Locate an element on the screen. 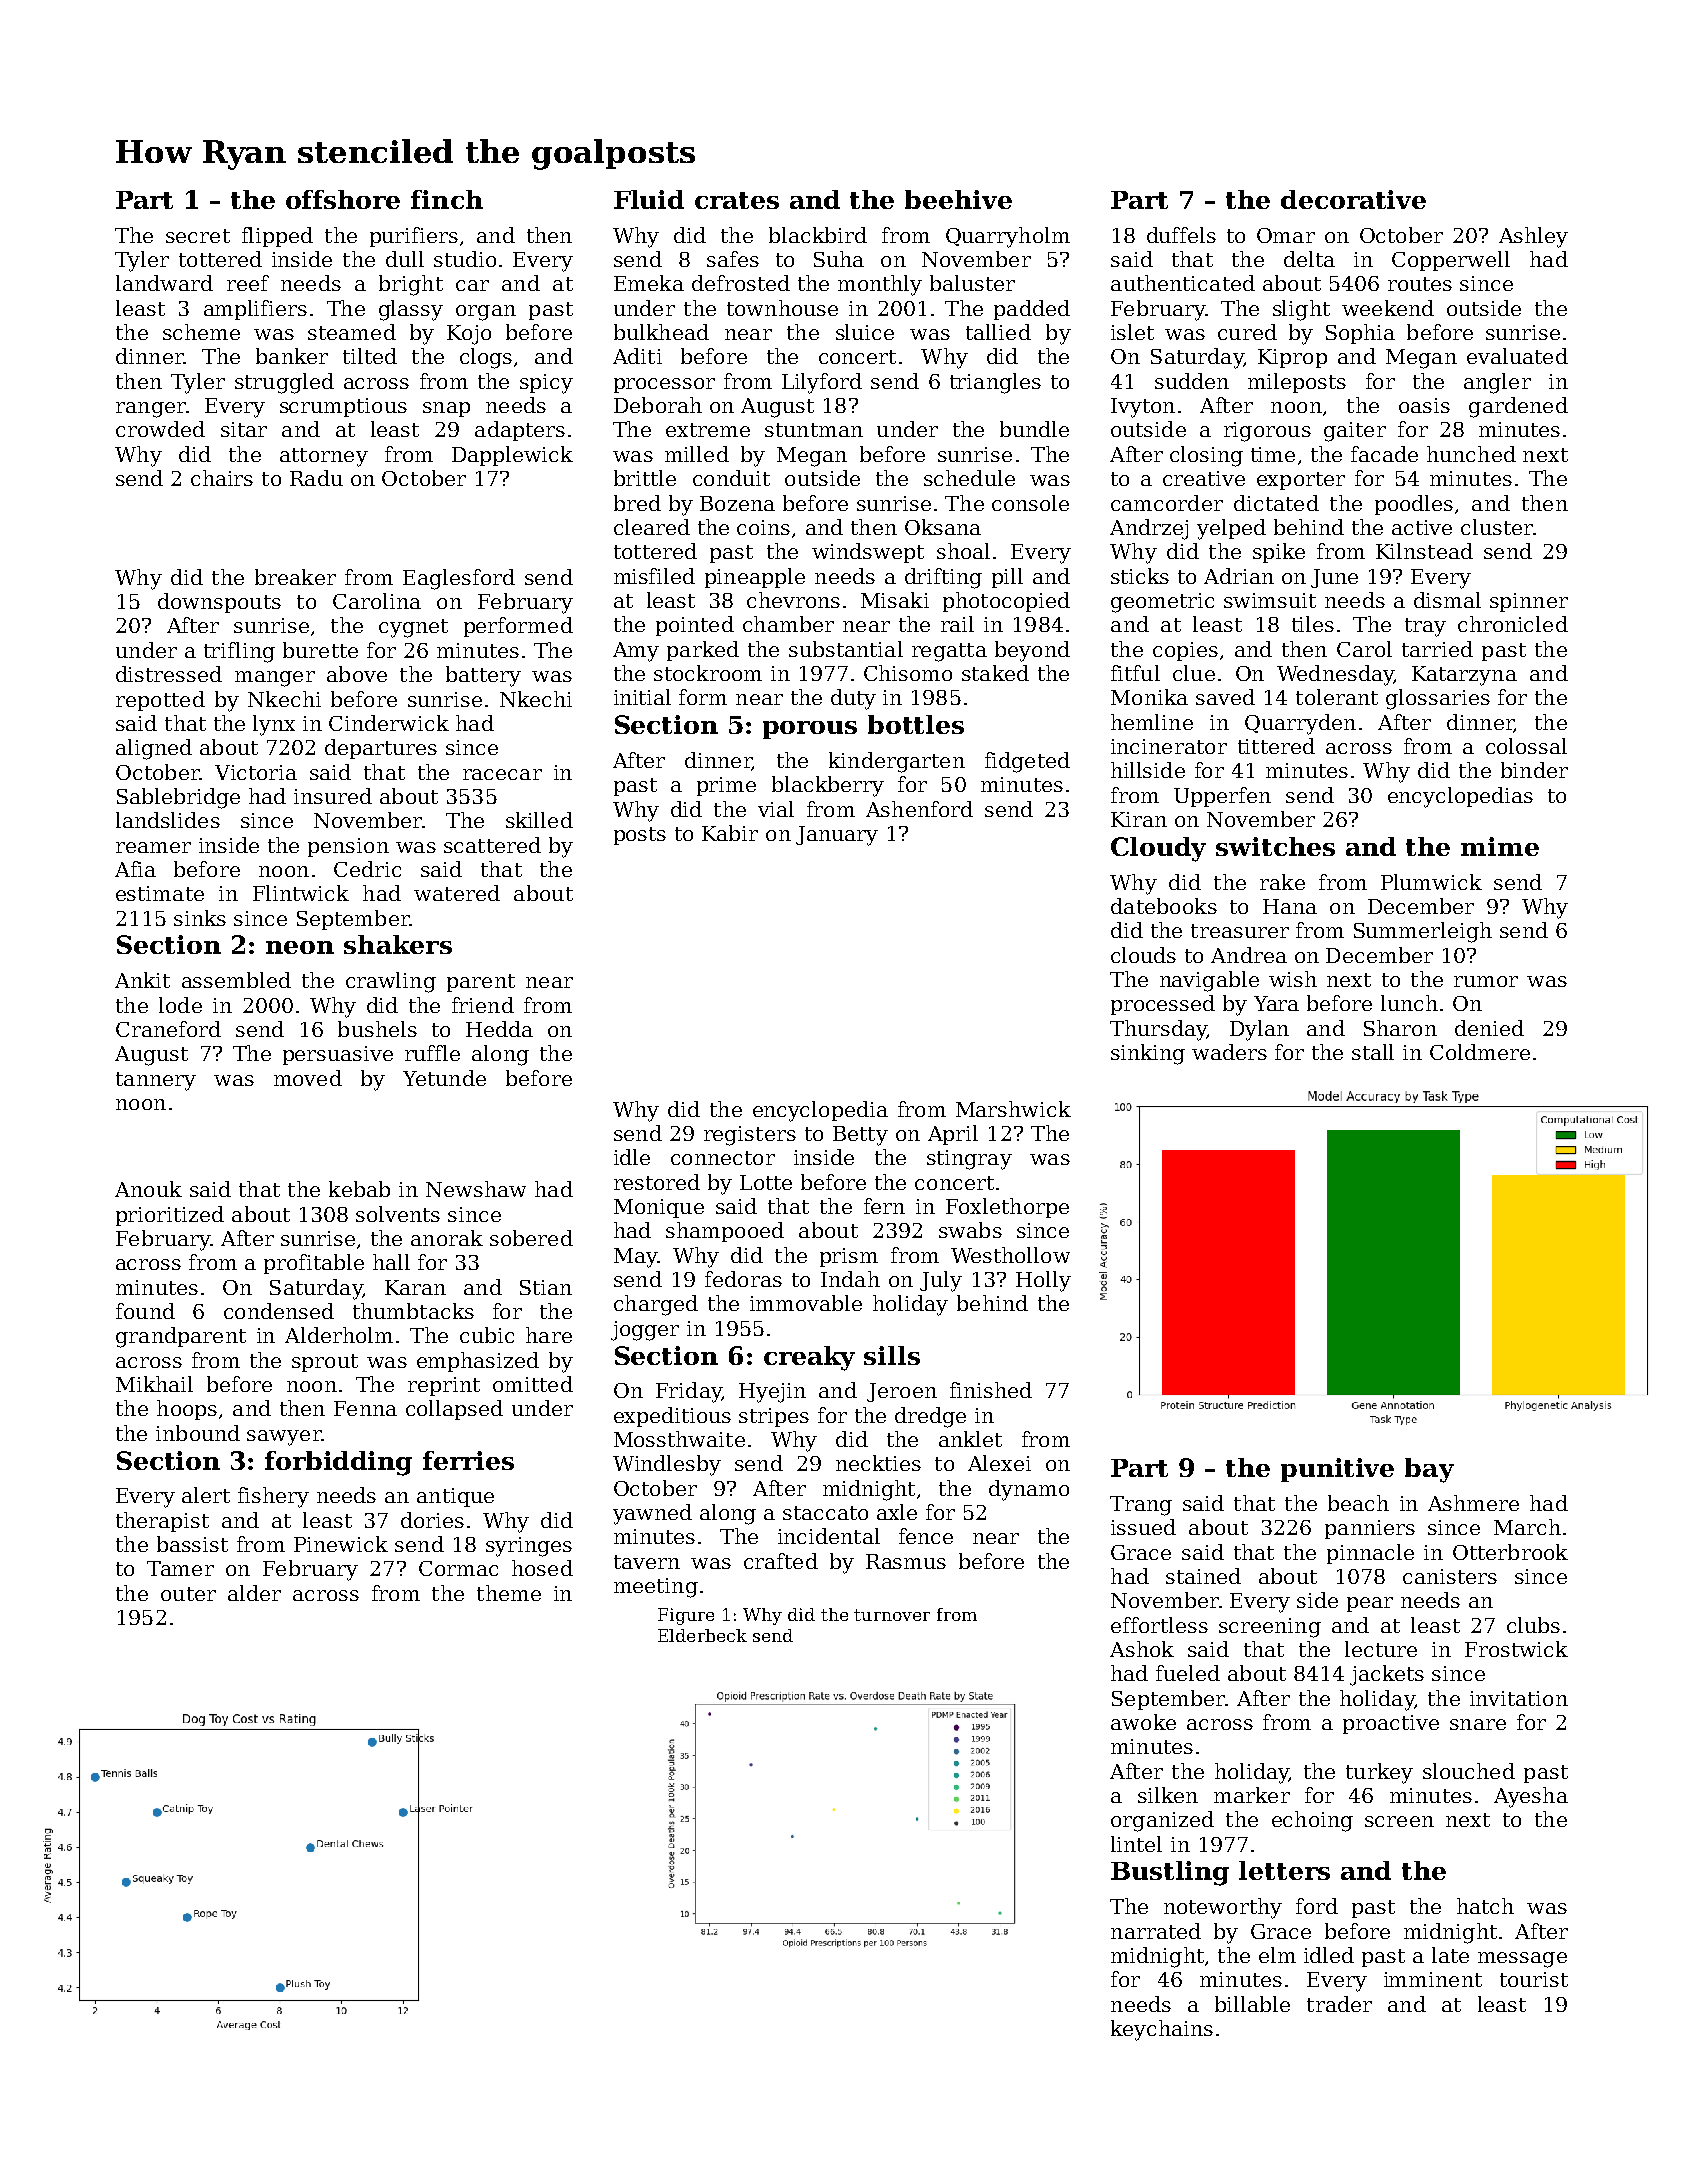 The width and height of the screenshot is (1683, 2178). message is located at coordinates (1522, 1960).
